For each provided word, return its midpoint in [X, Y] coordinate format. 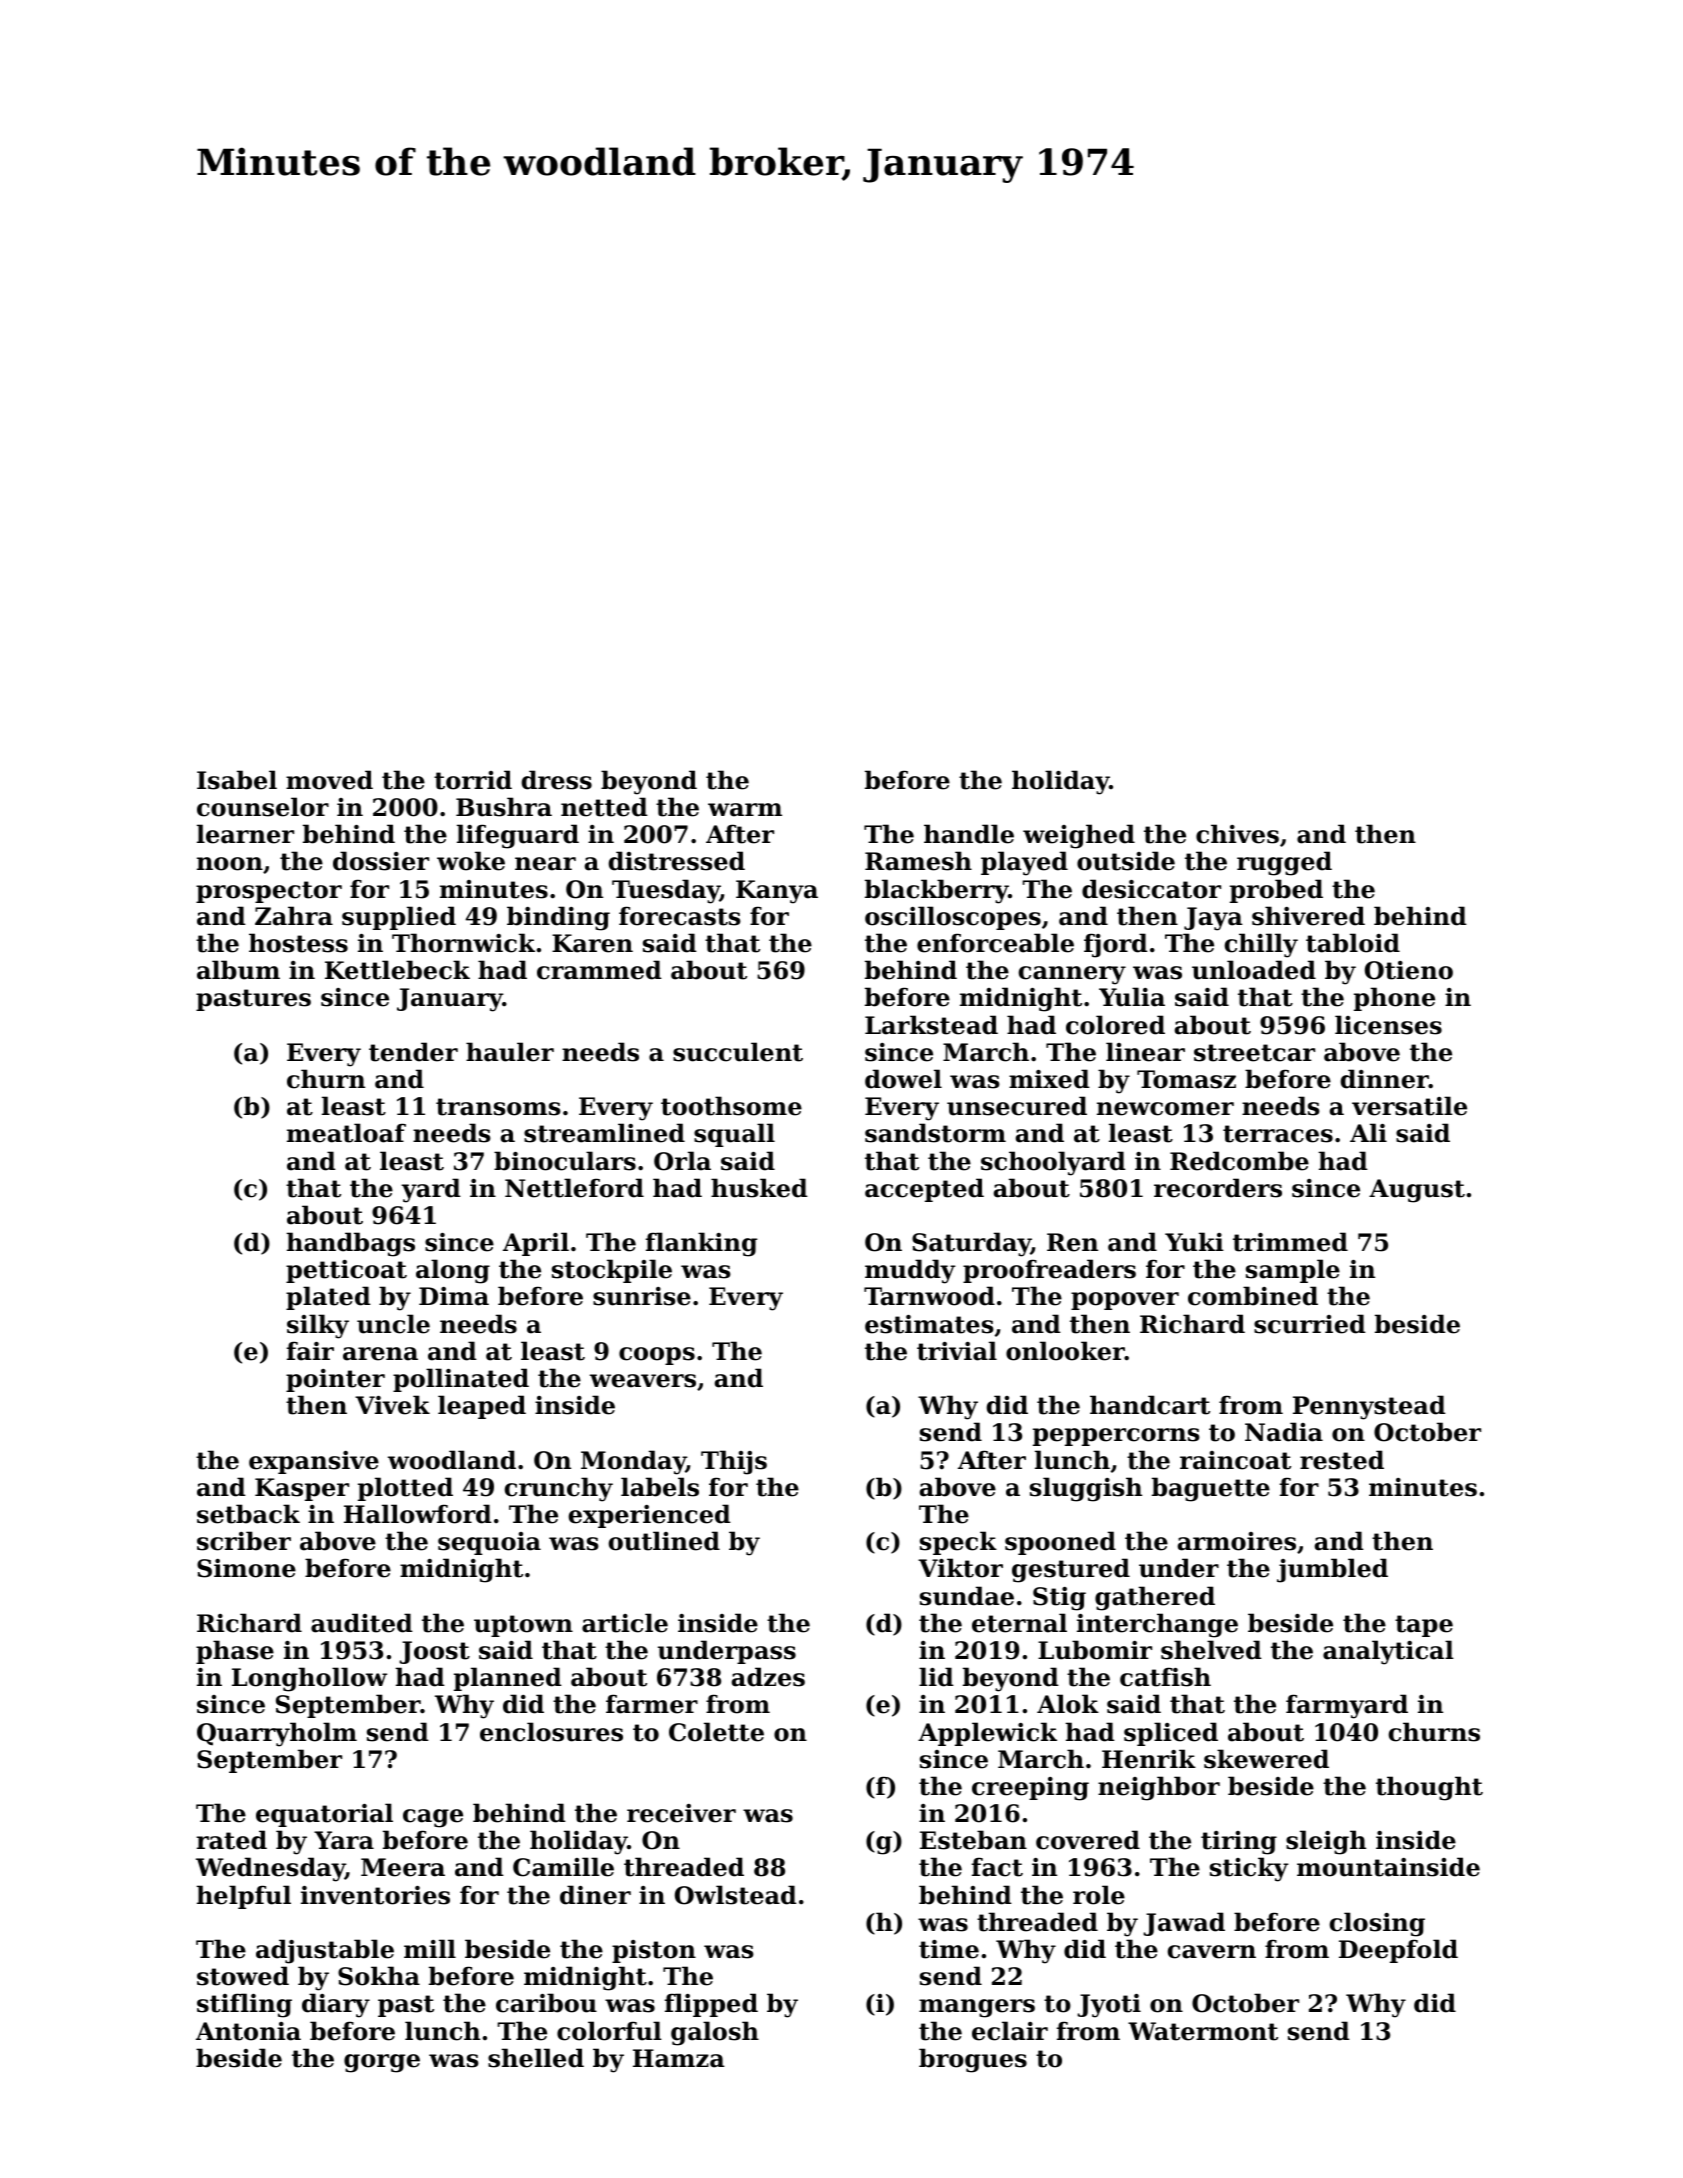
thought [1429, 1788]
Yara [344, 1840]
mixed [1049, 1079]
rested [1342, 1460]
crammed [599, 970]
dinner [1385, 1079]
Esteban [973, 1840]
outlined [664, 1541]
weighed [1079, 836]
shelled [536, 2058]
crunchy [559, 1489]
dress [557, 780]
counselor [263, 807]
